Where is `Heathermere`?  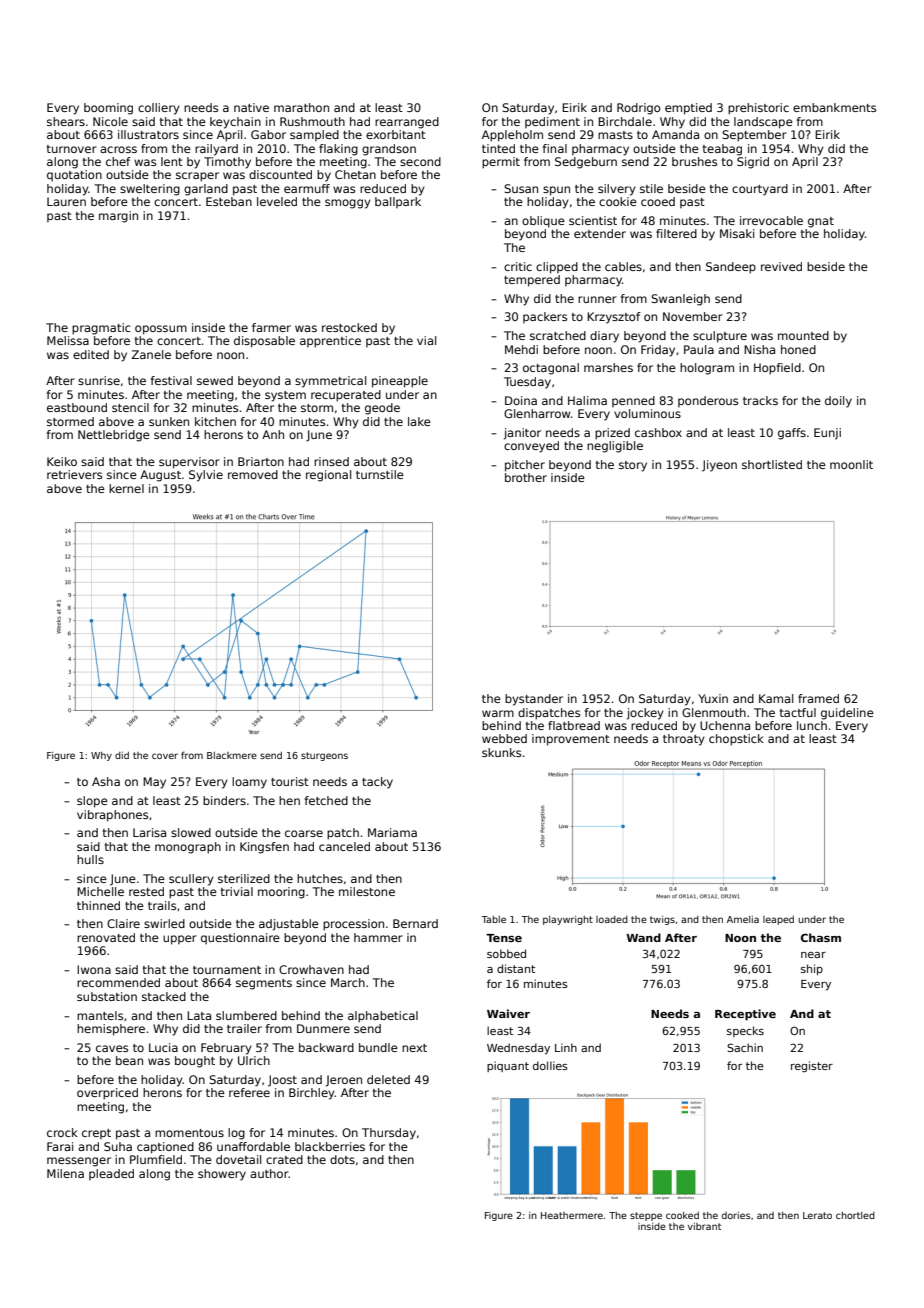 Heathermere is located at coordinates (572, 1215).
